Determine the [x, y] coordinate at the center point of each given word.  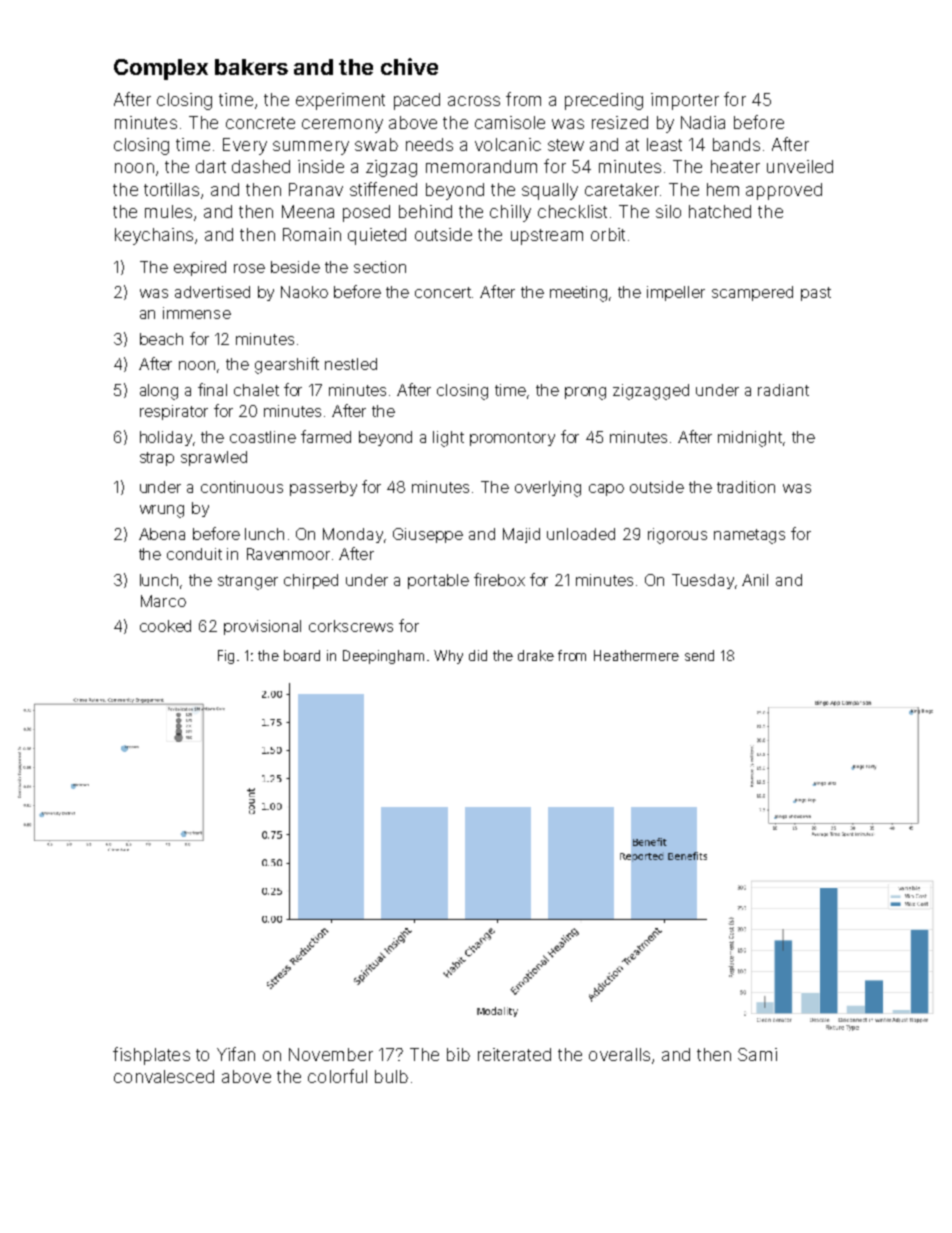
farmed [326, 436]
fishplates [151, 1056]
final [212, 389]
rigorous [677, 536]
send [699, 655]
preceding [604, 101]
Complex [161, 69]
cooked [165, 626]
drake [536, 655]
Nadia [703, 122]
